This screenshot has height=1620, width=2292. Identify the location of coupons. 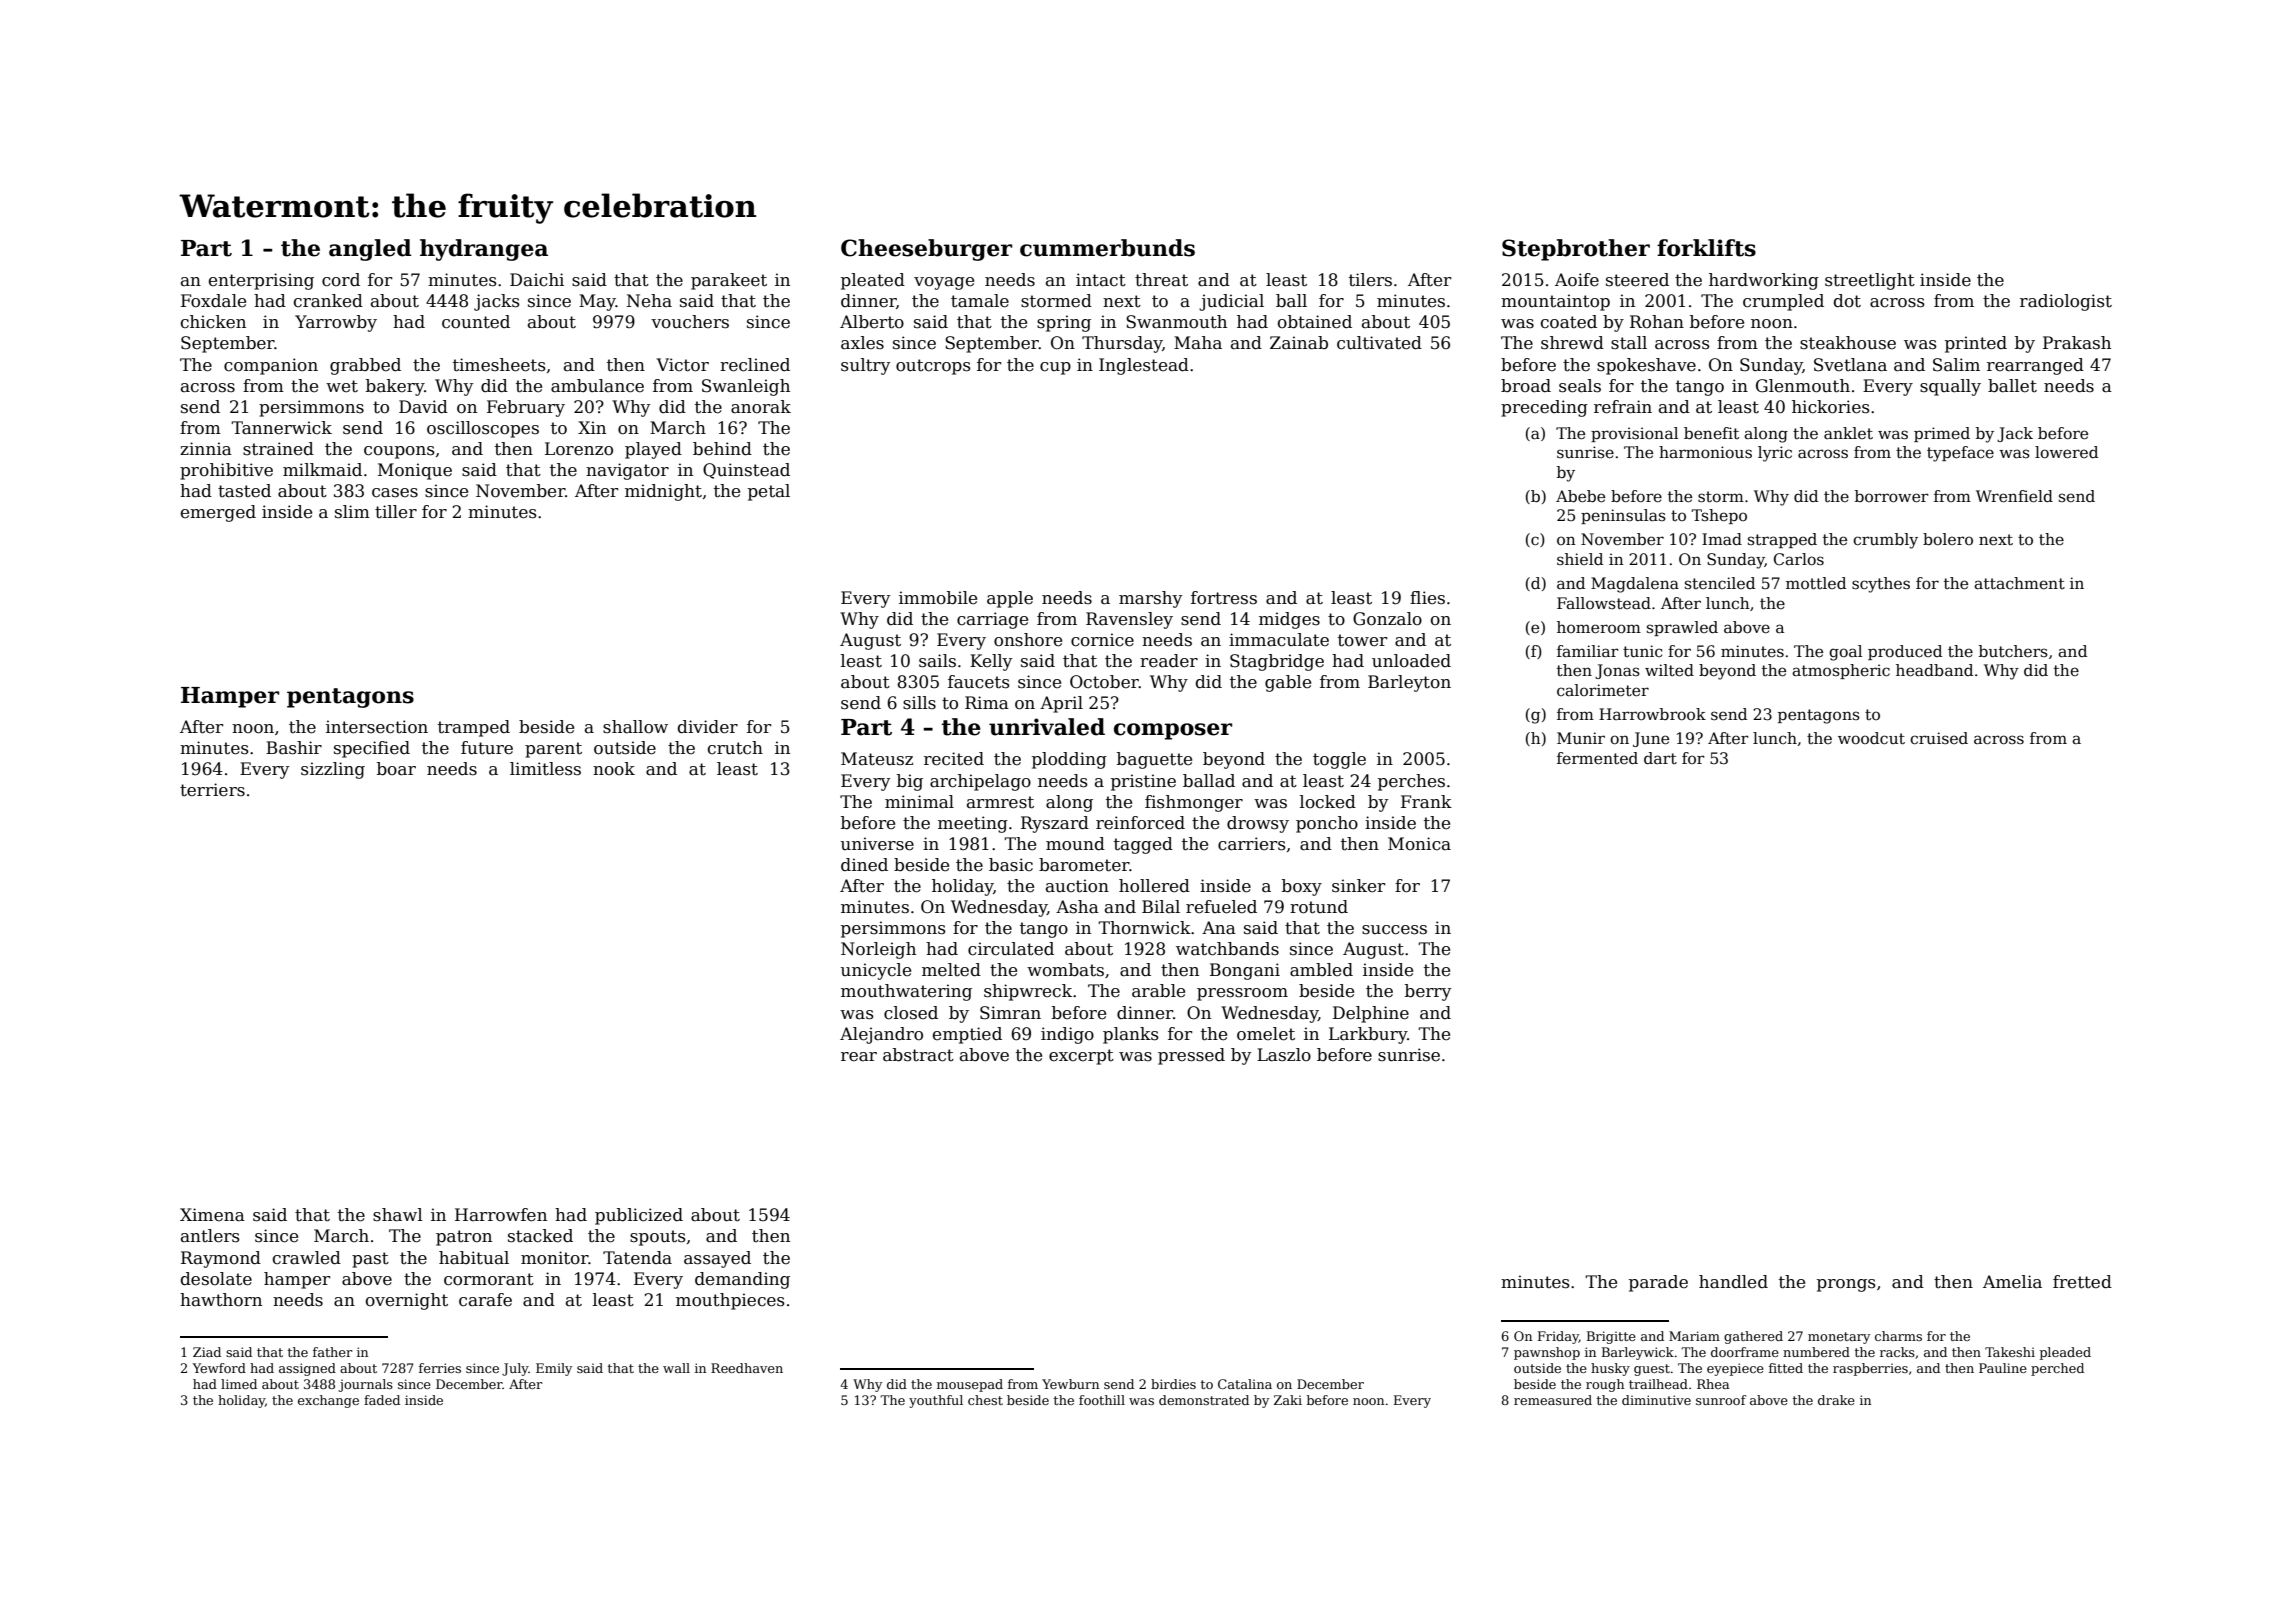
(399, 452).
